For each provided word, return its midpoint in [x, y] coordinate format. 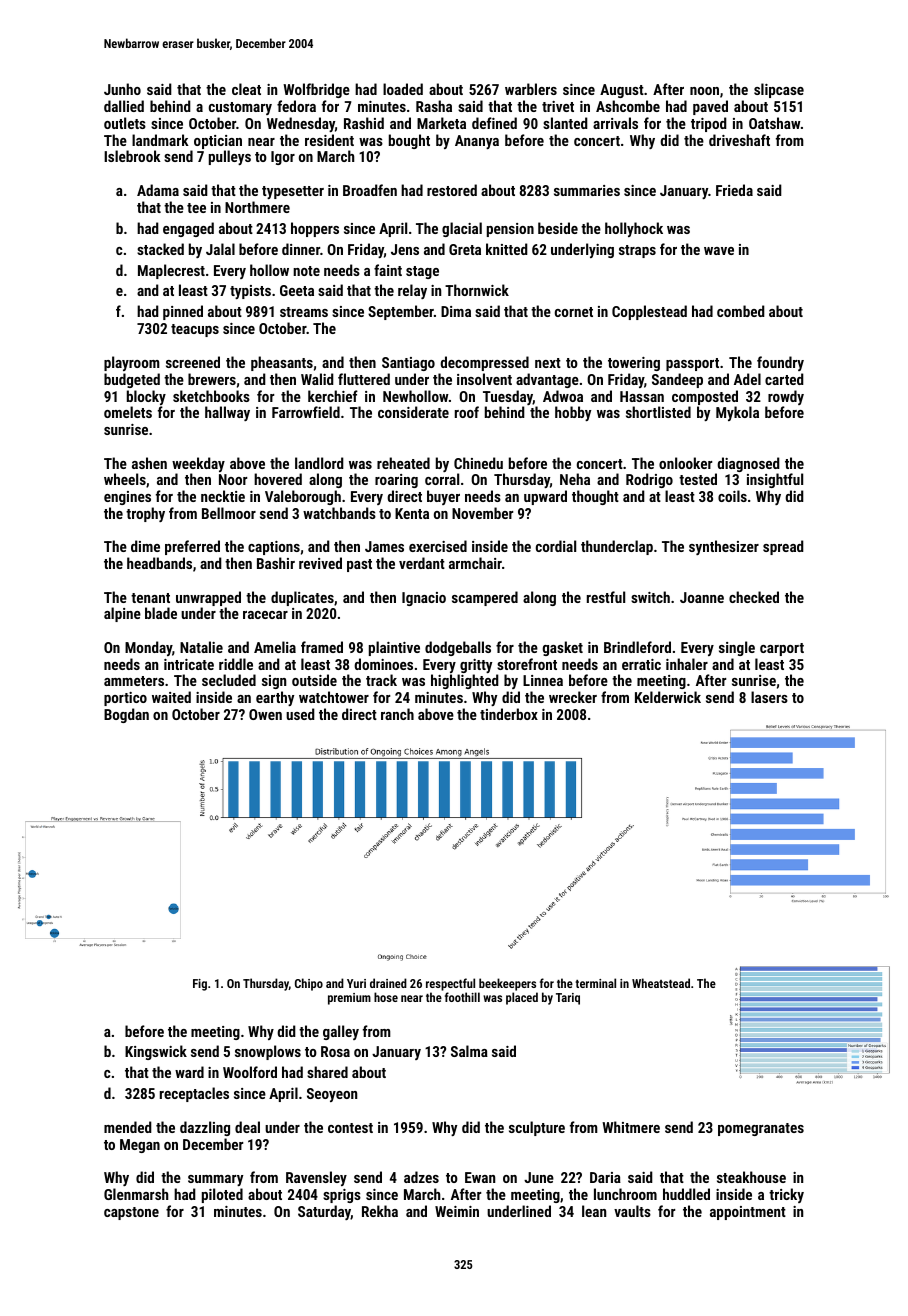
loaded [403, 89]
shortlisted [658, 412]
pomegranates [761, 1129]
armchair [475, 563]
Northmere [257, 207]
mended [128, 1127]
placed [522, 998]
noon [704, 91]
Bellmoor [229, 513]
